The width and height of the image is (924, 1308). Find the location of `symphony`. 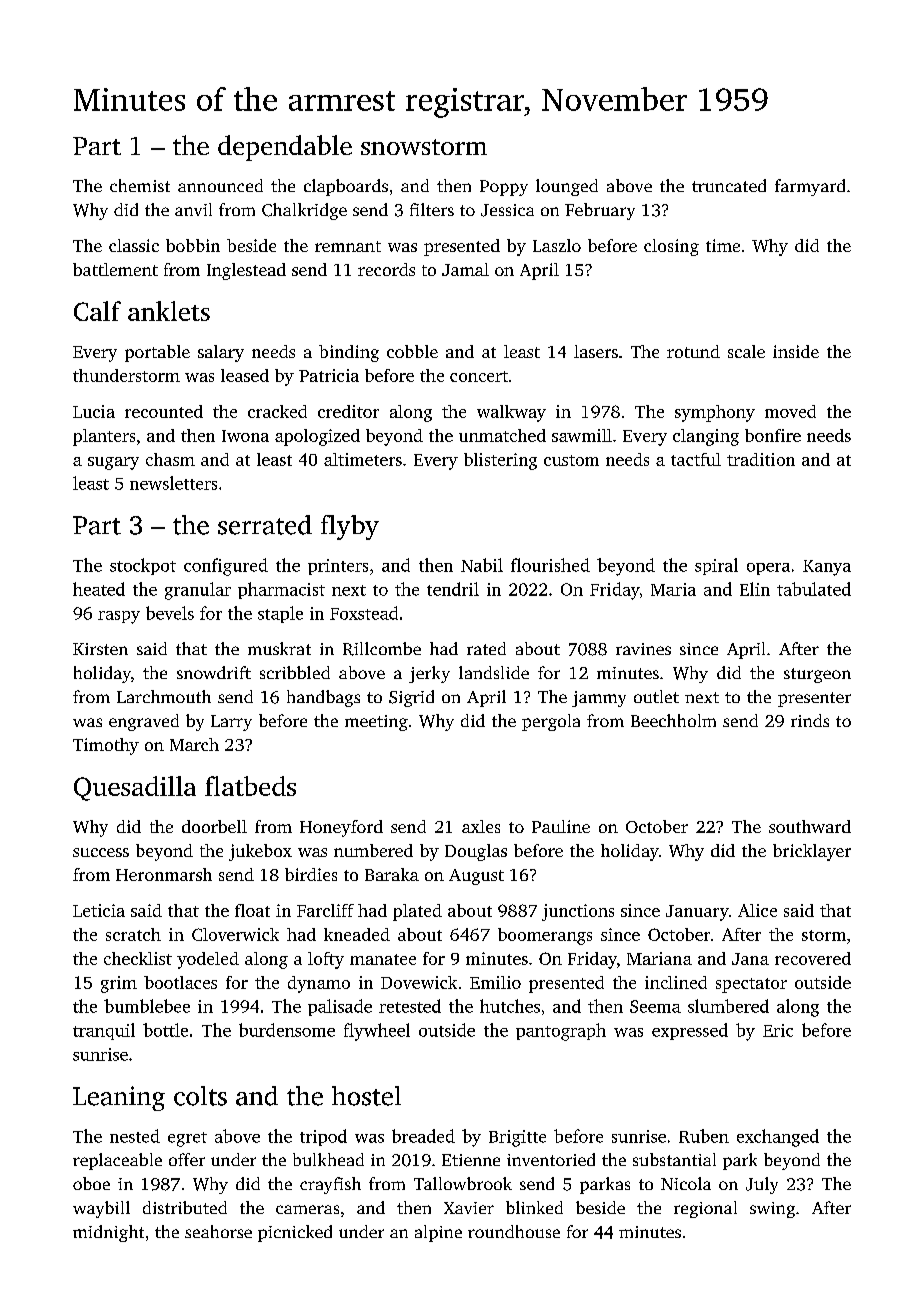

symphony is located at coordinates (715, 413).
